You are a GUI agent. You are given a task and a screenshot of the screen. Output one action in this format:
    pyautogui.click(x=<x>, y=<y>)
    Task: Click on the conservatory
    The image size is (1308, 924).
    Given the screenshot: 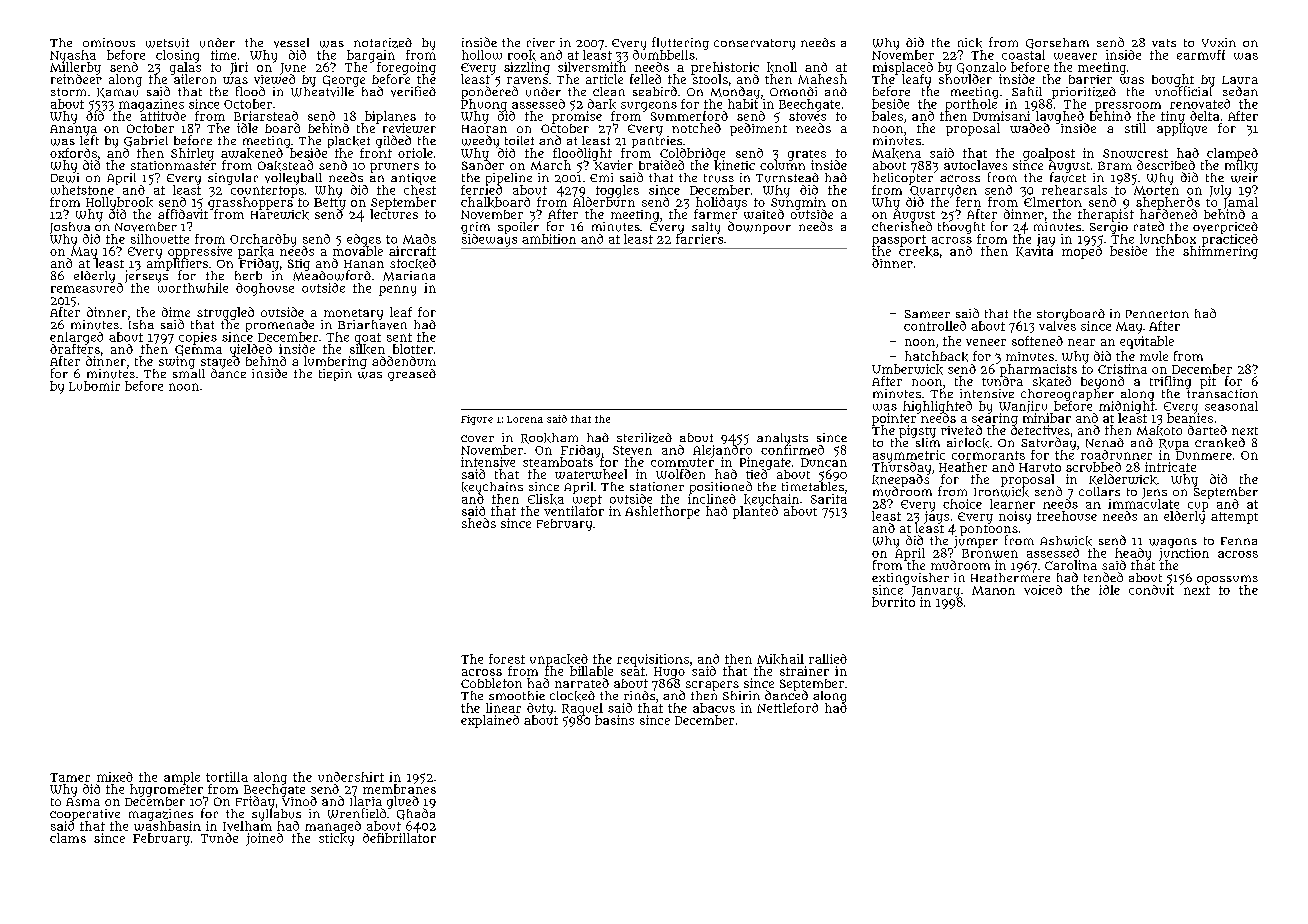 What is the action you would take?
    pyautogui.click(x=754, y=44)
